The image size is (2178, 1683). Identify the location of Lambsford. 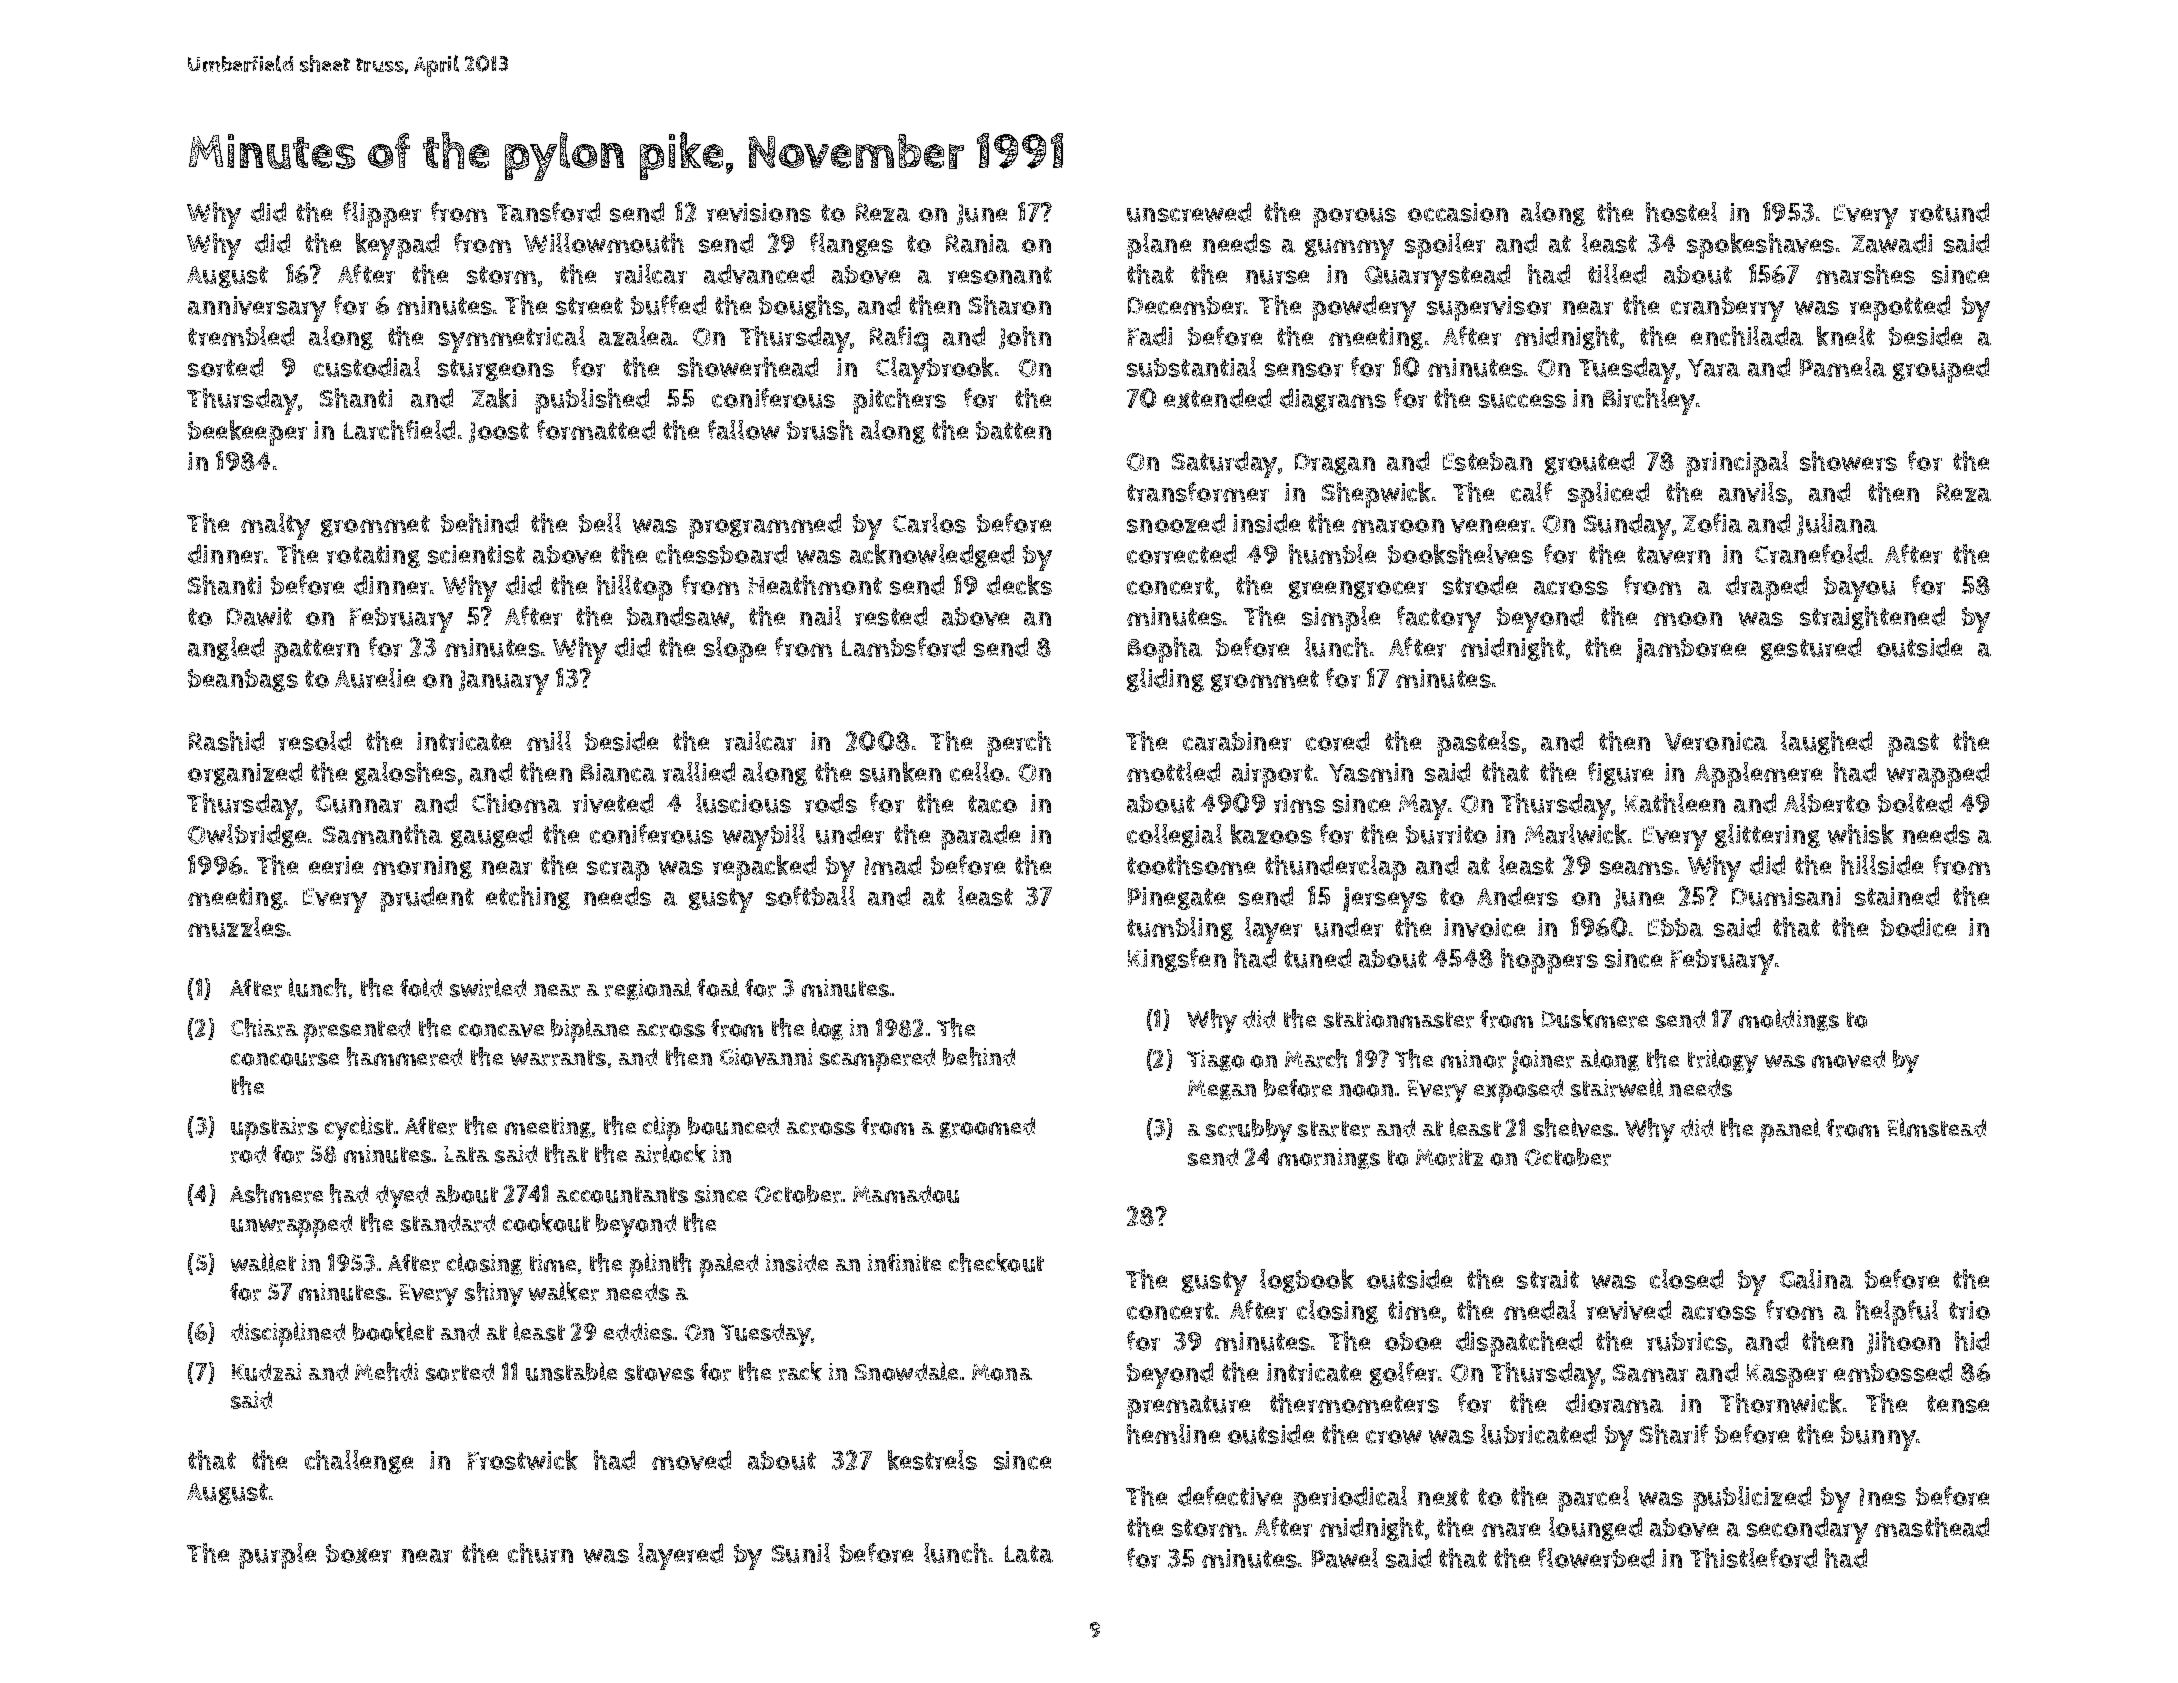
(903, 647).
